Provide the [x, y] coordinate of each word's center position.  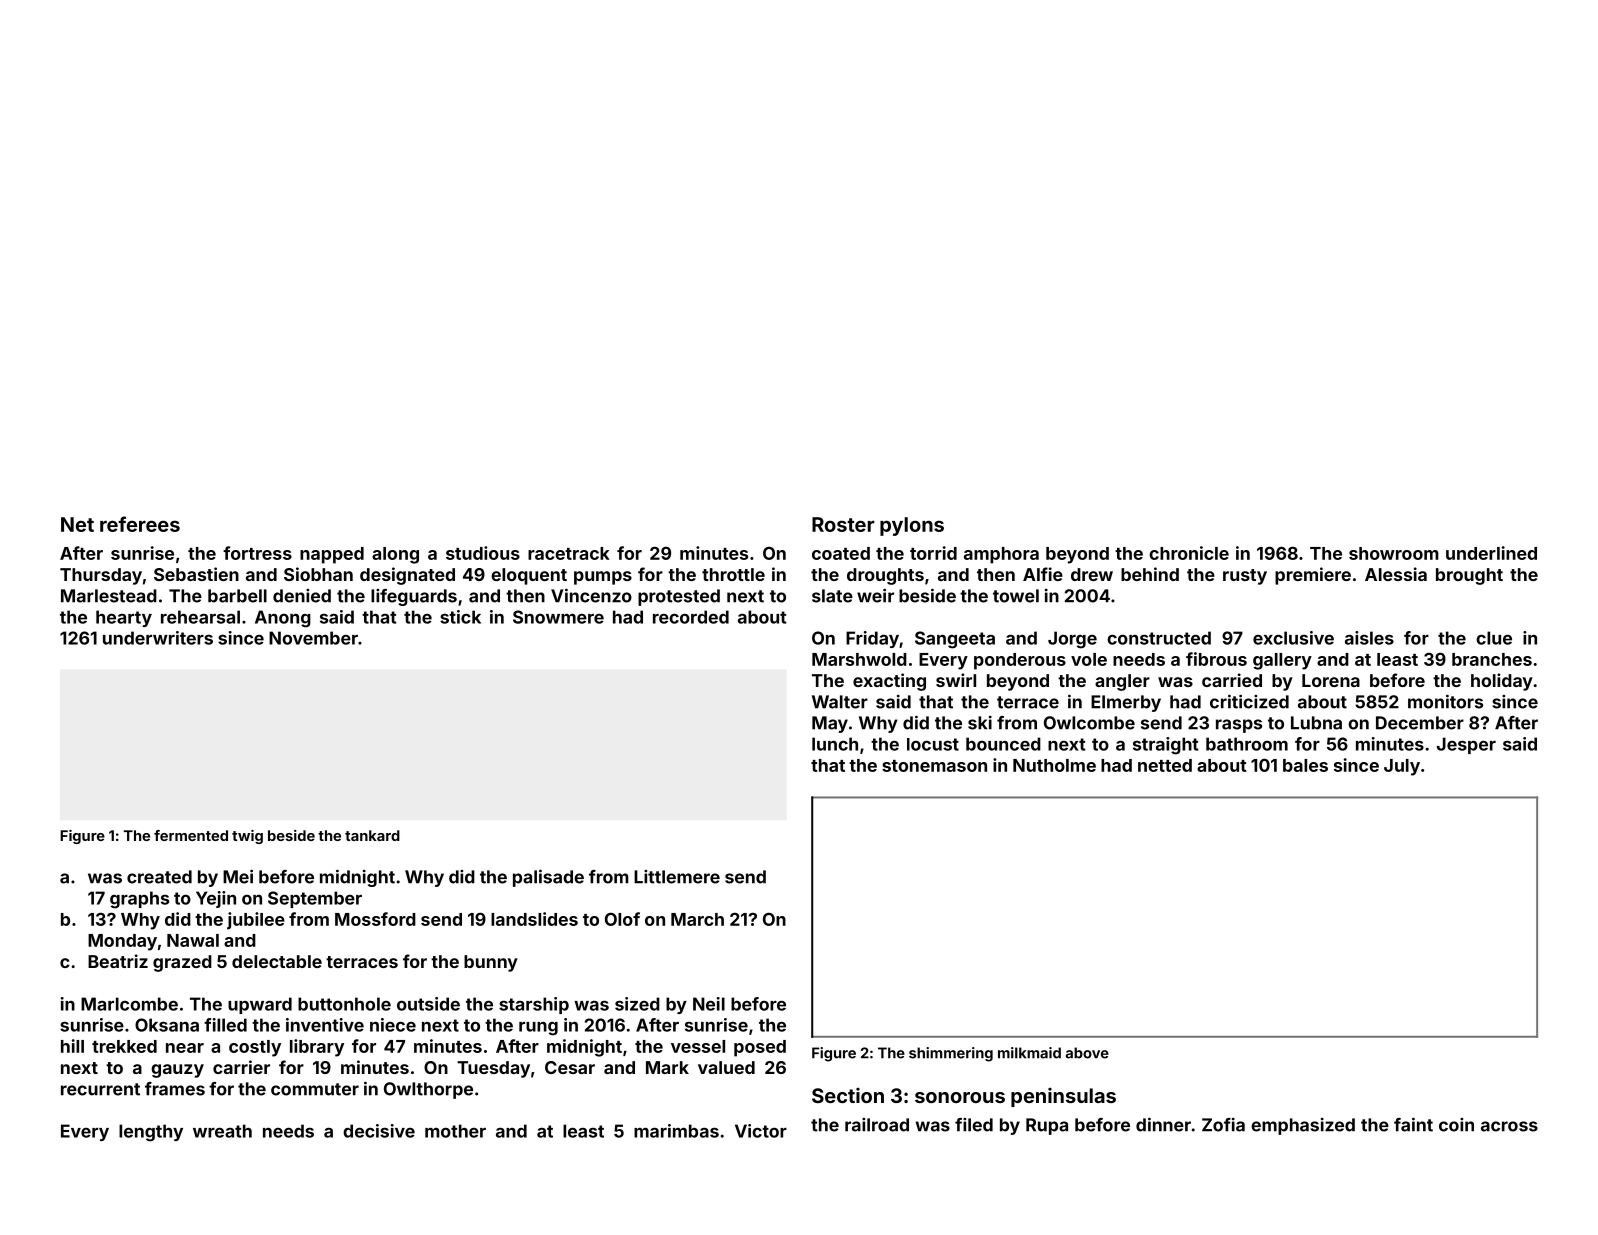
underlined [1491, 553]
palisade [548, 878]
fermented [191, 835]
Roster [843, 524]
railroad [877, 1125]
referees [140, 524]
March [697, 919]
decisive [379, 1131]
